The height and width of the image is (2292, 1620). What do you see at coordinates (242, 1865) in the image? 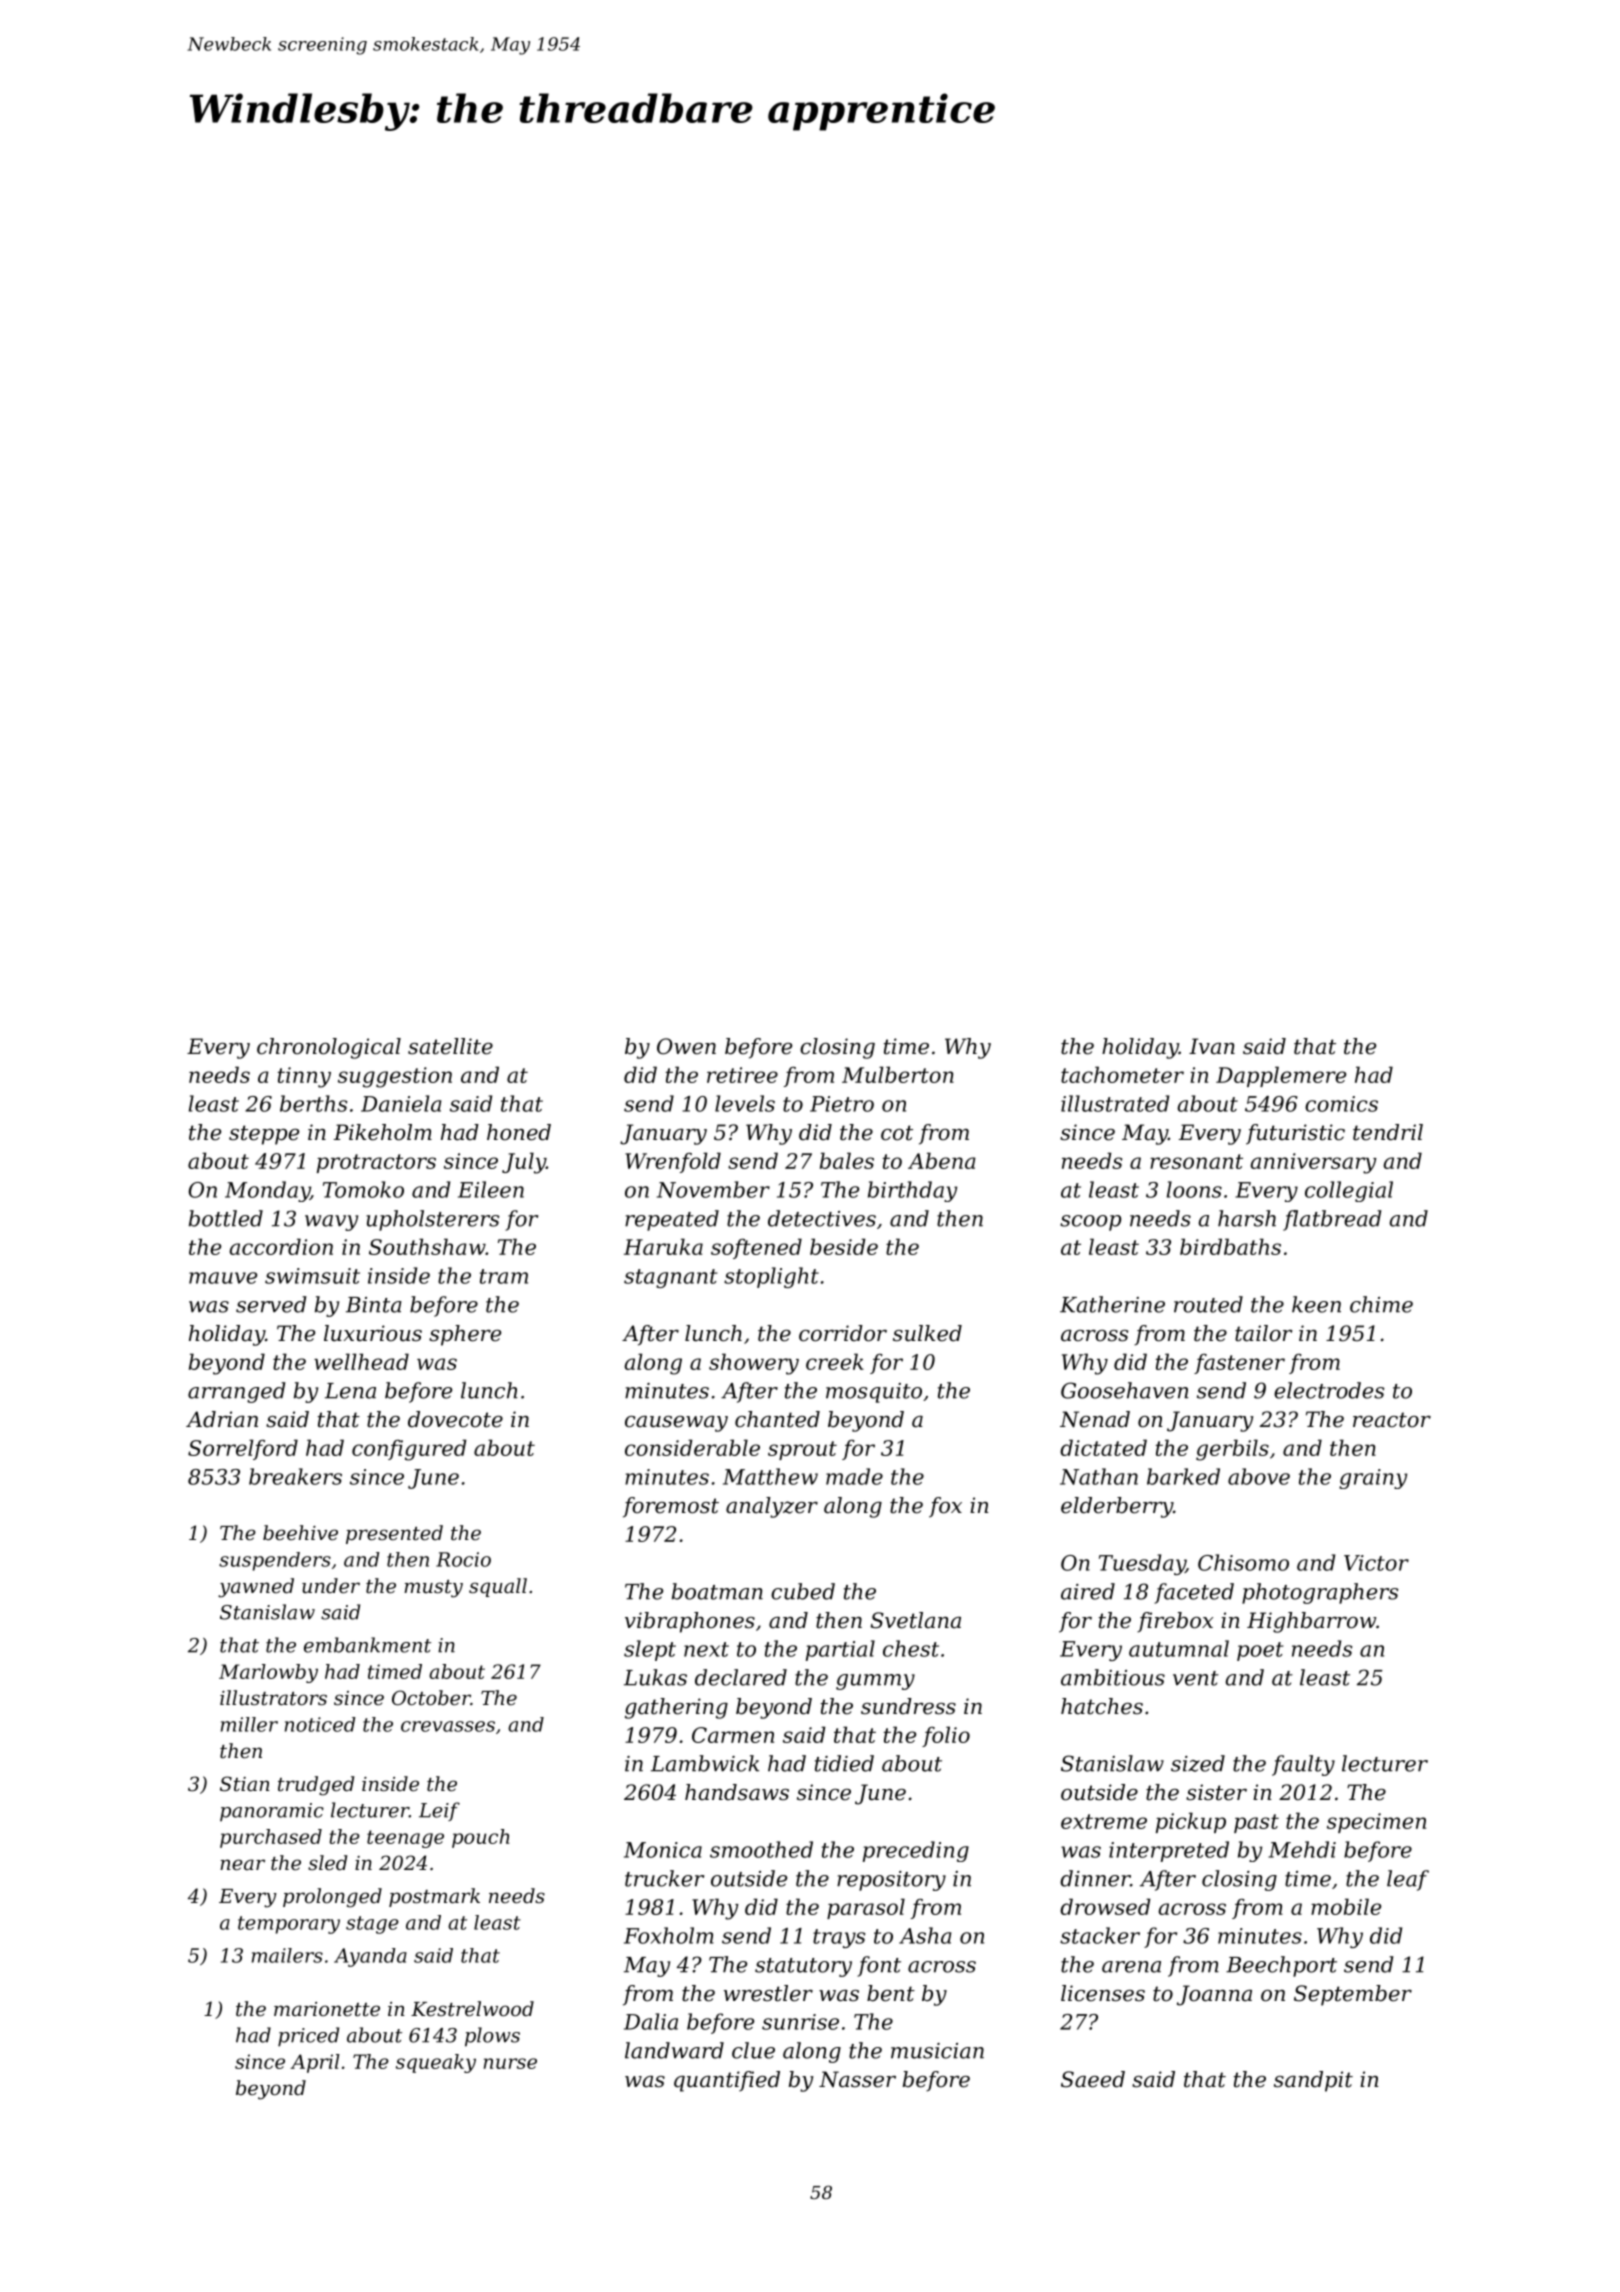
I see `near` at bounding box center [242, 1865].
